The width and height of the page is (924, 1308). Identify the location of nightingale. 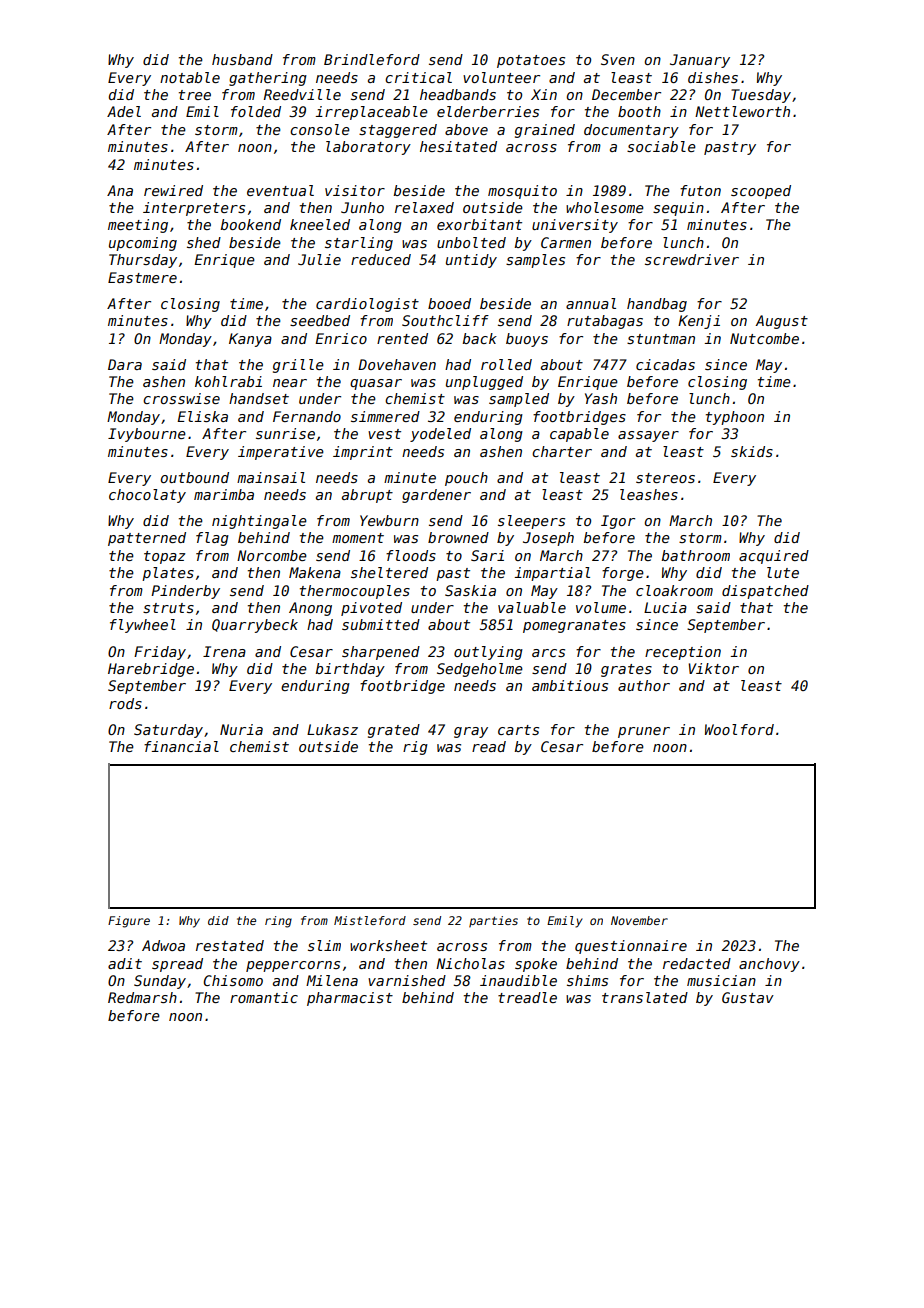
(259, 522).
